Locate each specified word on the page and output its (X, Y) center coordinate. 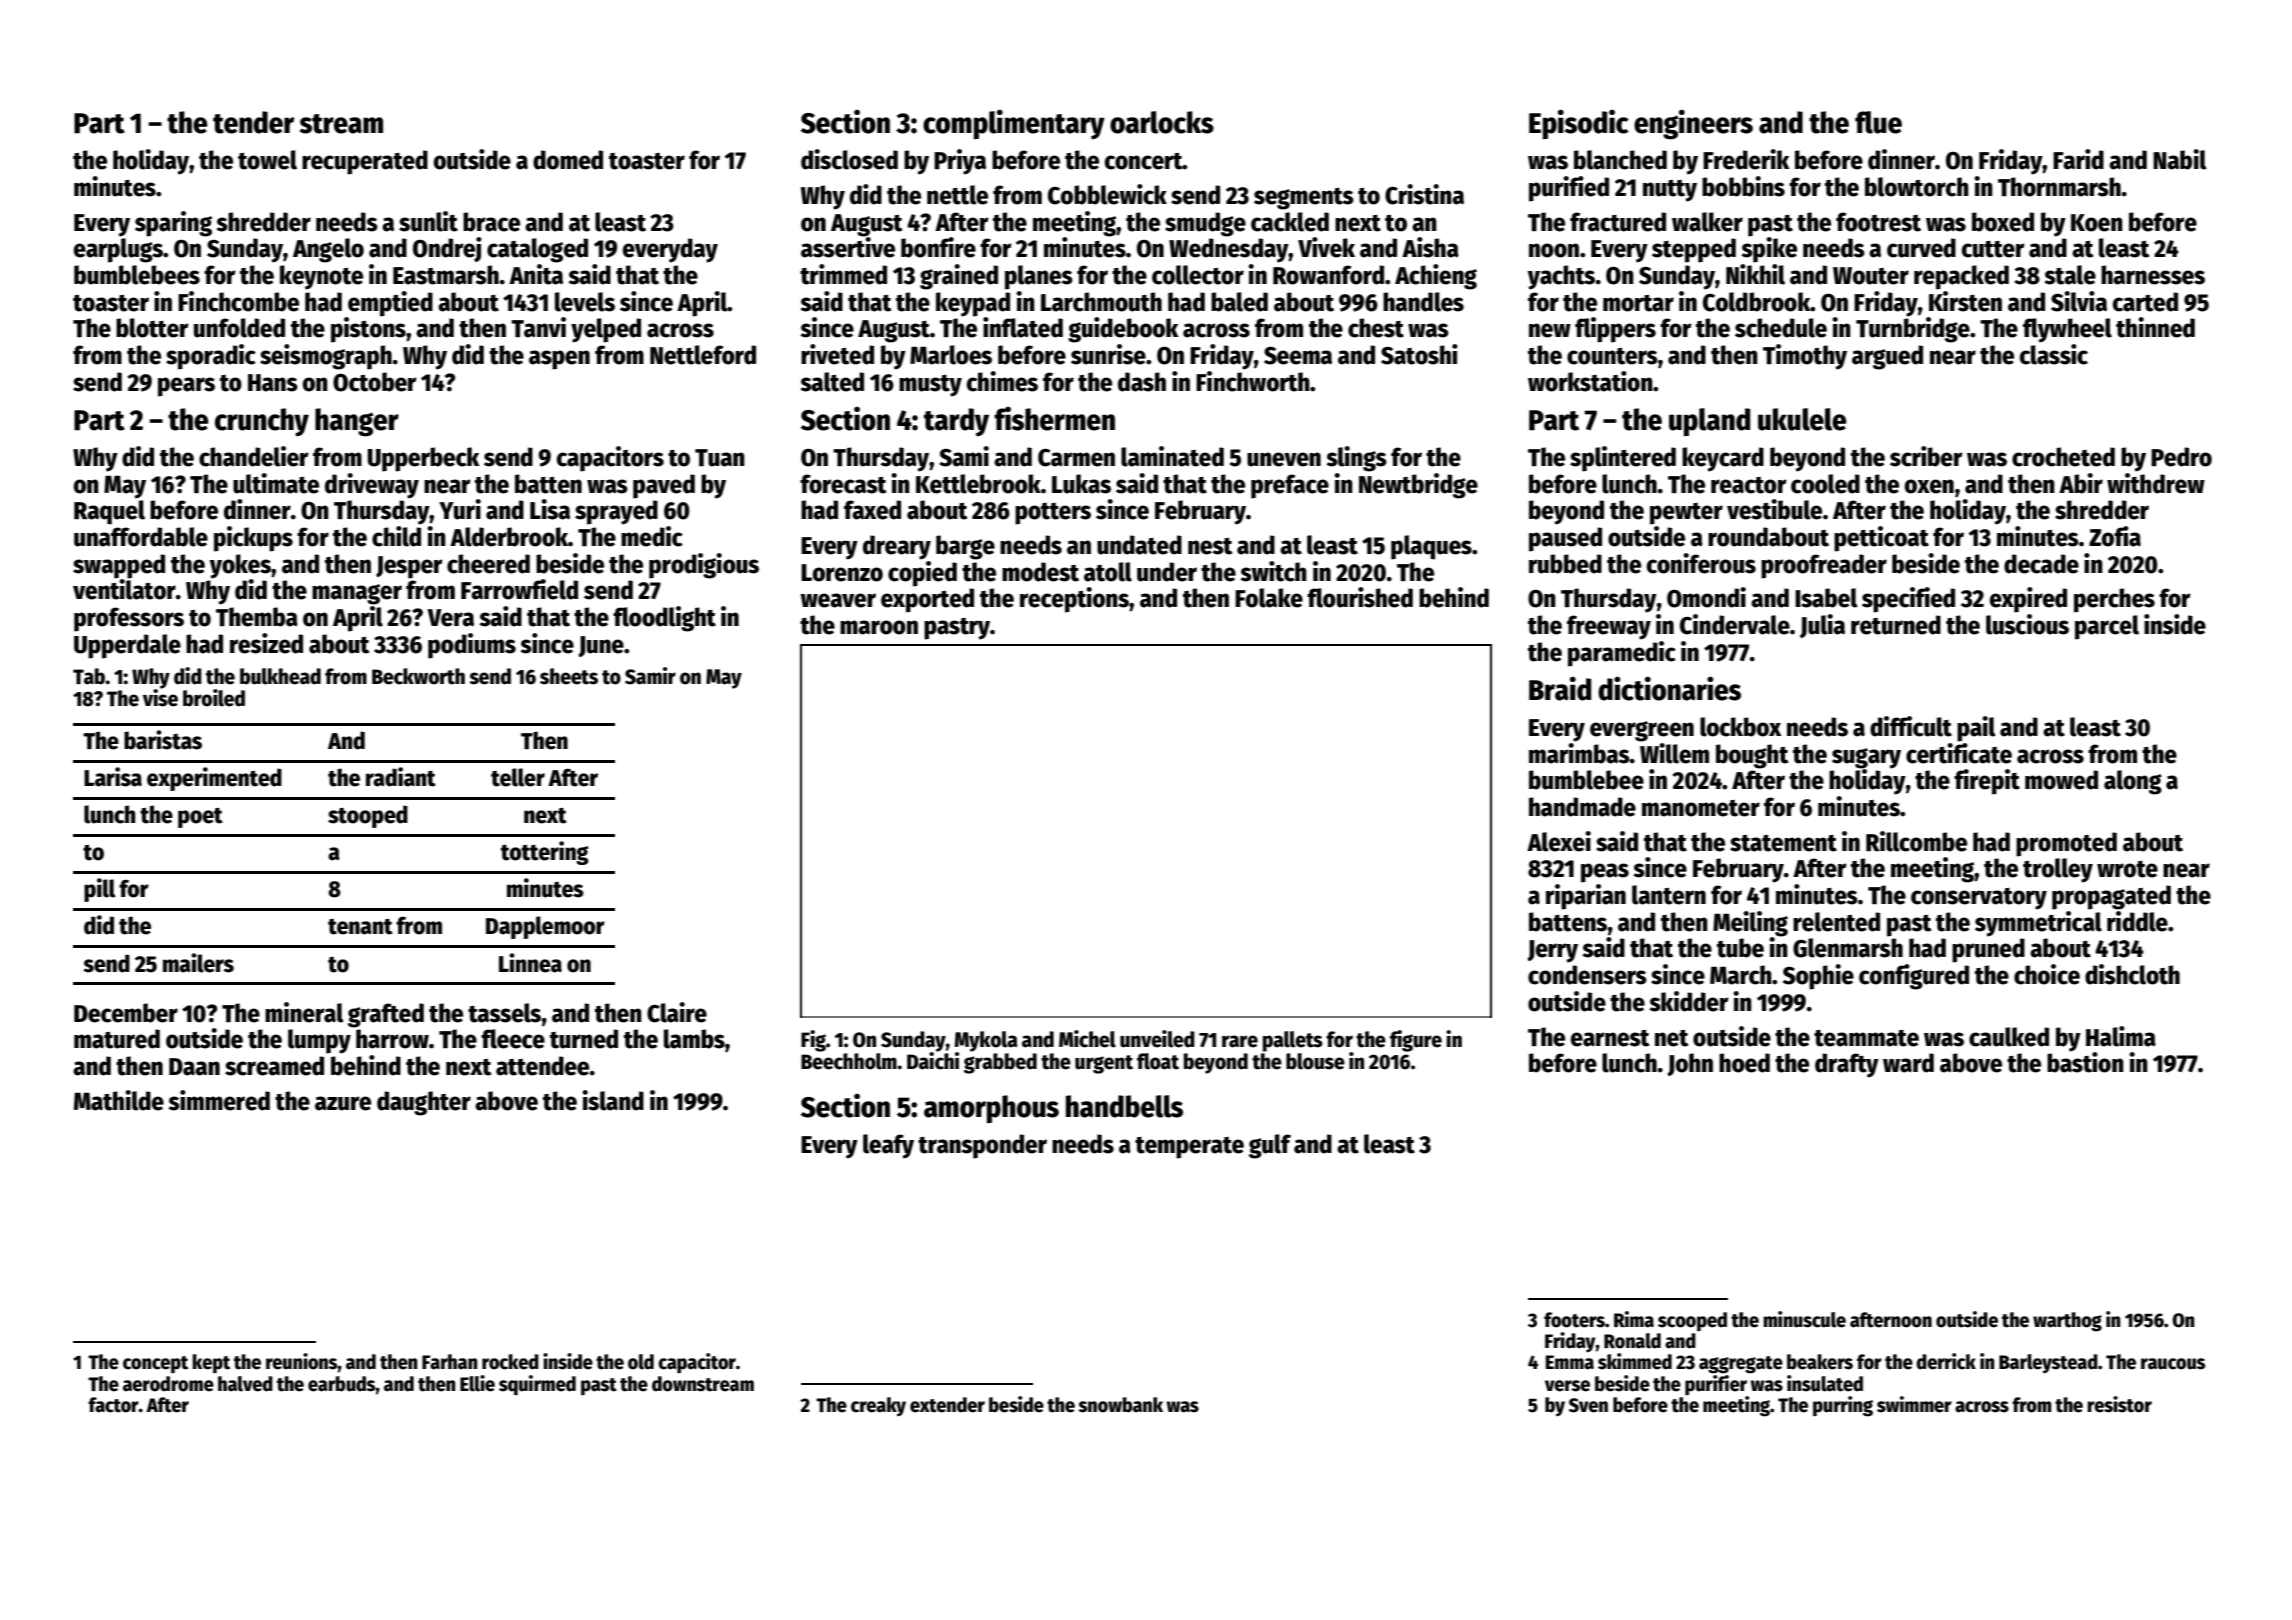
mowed (2061, 780)
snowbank (1120, 1405)
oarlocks (1162, 122)
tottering (545, 853)
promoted (2066, 844)
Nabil (2180, 159)
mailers (198, 963)
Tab (89, 676)
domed (568, 160)
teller (518, 777)
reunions (302, 1361)
